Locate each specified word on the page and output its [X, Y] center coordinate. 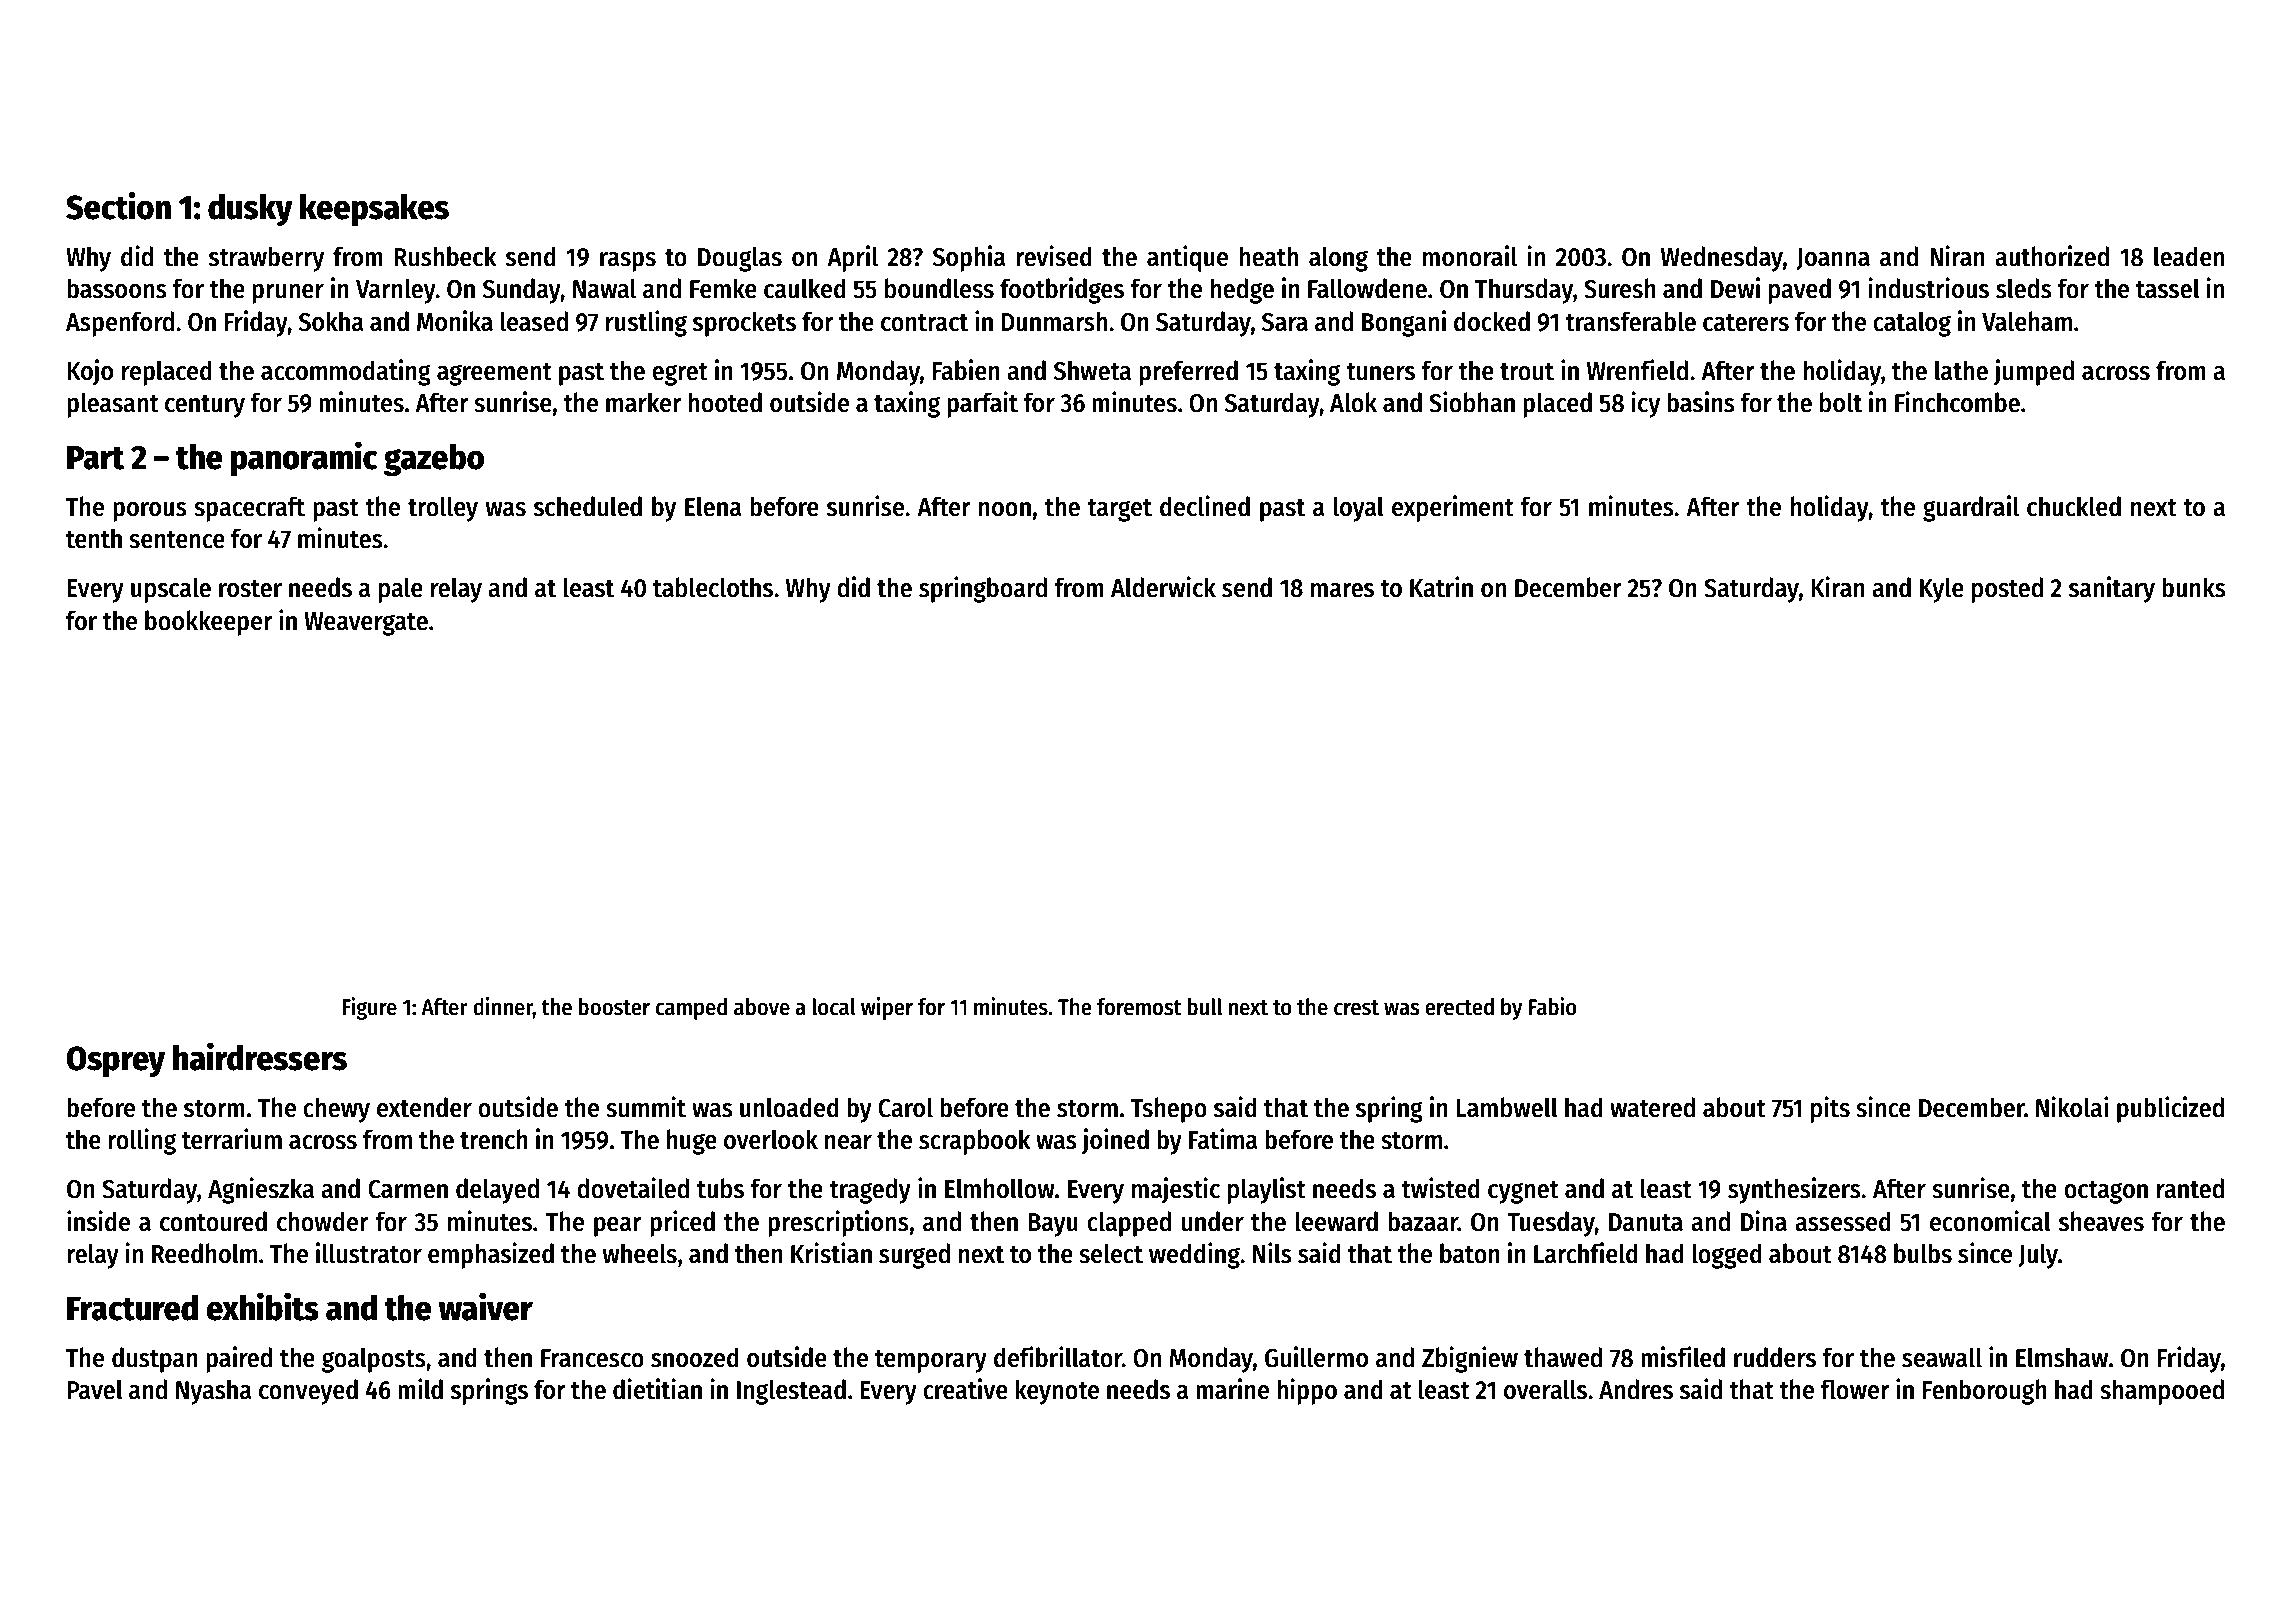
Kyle [1942, 590]
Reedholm [204, 1253]
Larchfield [1586, 1253]
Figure [369, 1008]
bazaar [1423, 1221]
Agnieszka [261, 1190]
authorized [2052, 256]
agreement [494, 374]
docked [1492, 321]
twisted [1440, 1188]
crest [1356, 1008]
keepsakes [374, 210]
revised [1054, 256]
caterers [1746, 323]
